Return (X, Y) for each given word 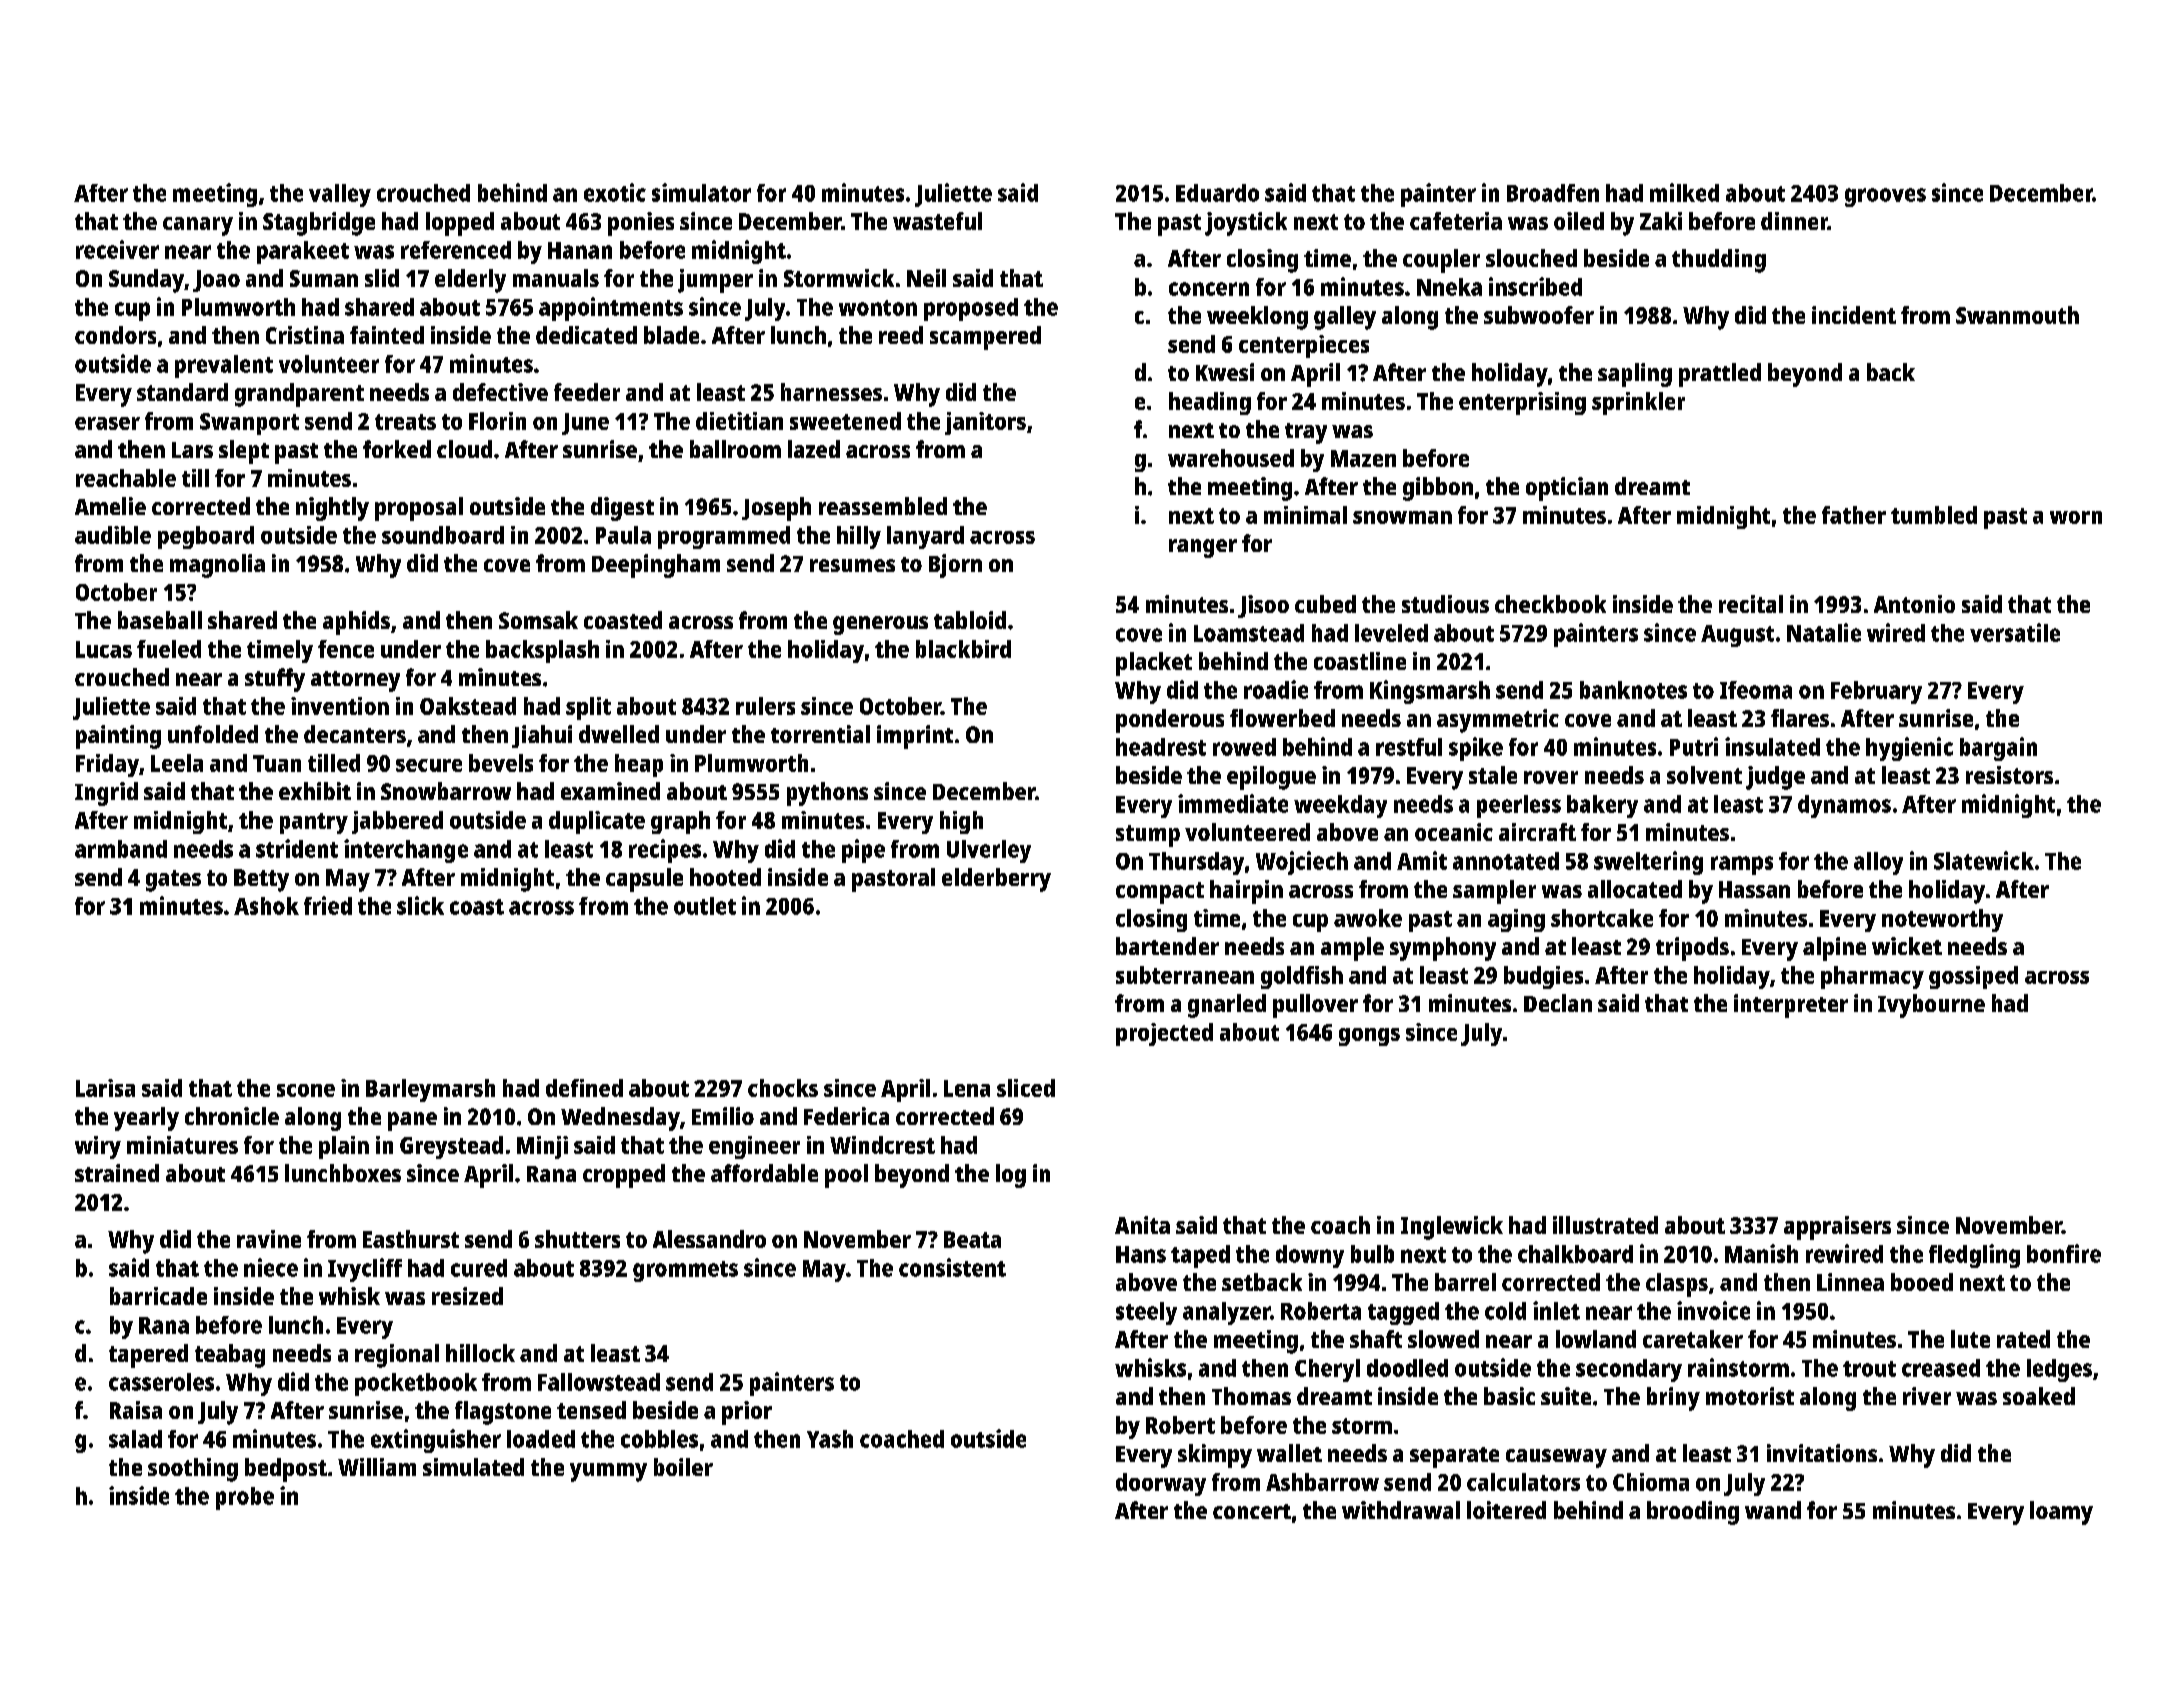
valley (340, 195)
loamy (2061, 1513)
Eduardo (1217, 193)
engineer (754, 1147)
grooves (1885, 197)
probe (245, 1498)
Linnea (1850, 1282)
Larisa (105, 1088)
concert (1252, 1511)
